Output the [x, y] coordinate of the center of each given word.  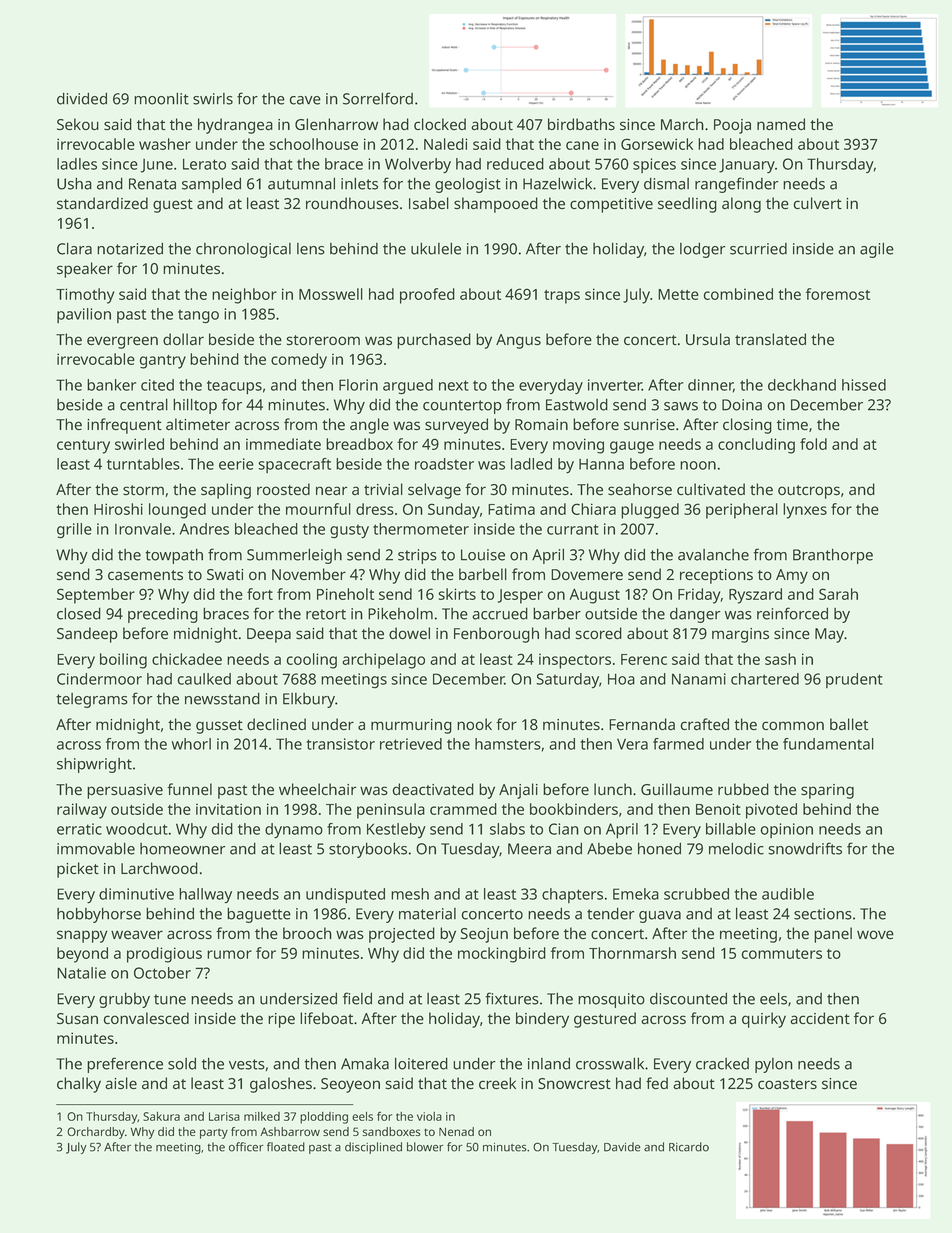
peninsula [391, 811]
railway [82, 811]
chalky [79, 1085]
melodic [736, 848]
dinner [710, 385]
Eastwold [577, 404]
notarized [130, 248]
